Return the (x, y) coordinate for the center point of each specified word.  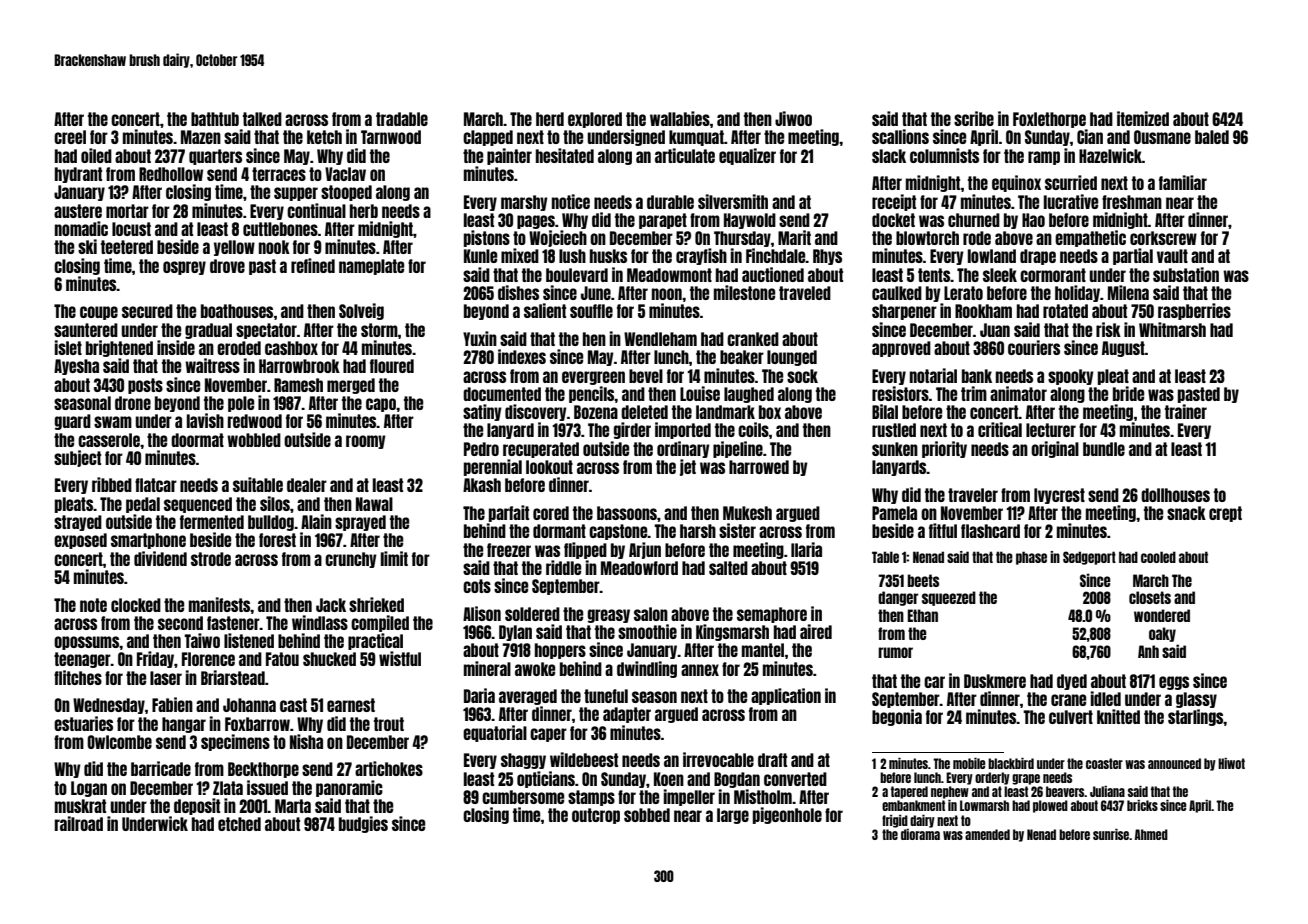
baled (1212, 137)
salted (728, 568)
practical (375, 641)
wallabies (680, 118)
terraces (279, 174)
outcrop (596, 816)
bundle (1104, 449)
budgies (363, 824)
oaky (1162, 634)
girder (632, 430)
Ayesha (76, 367)
